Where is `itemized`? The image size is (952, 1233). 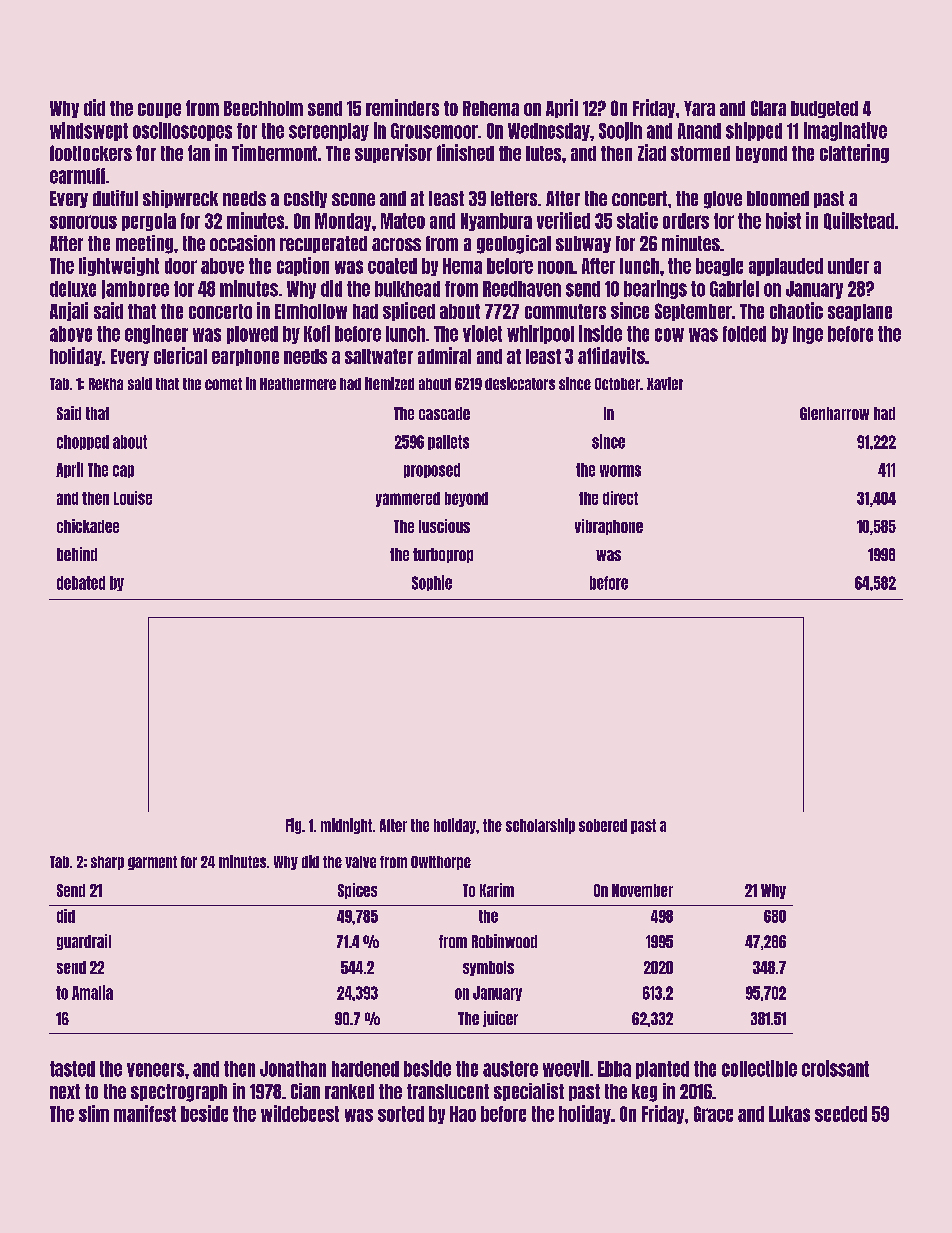 itemized is located at coordinates (389, 383).
